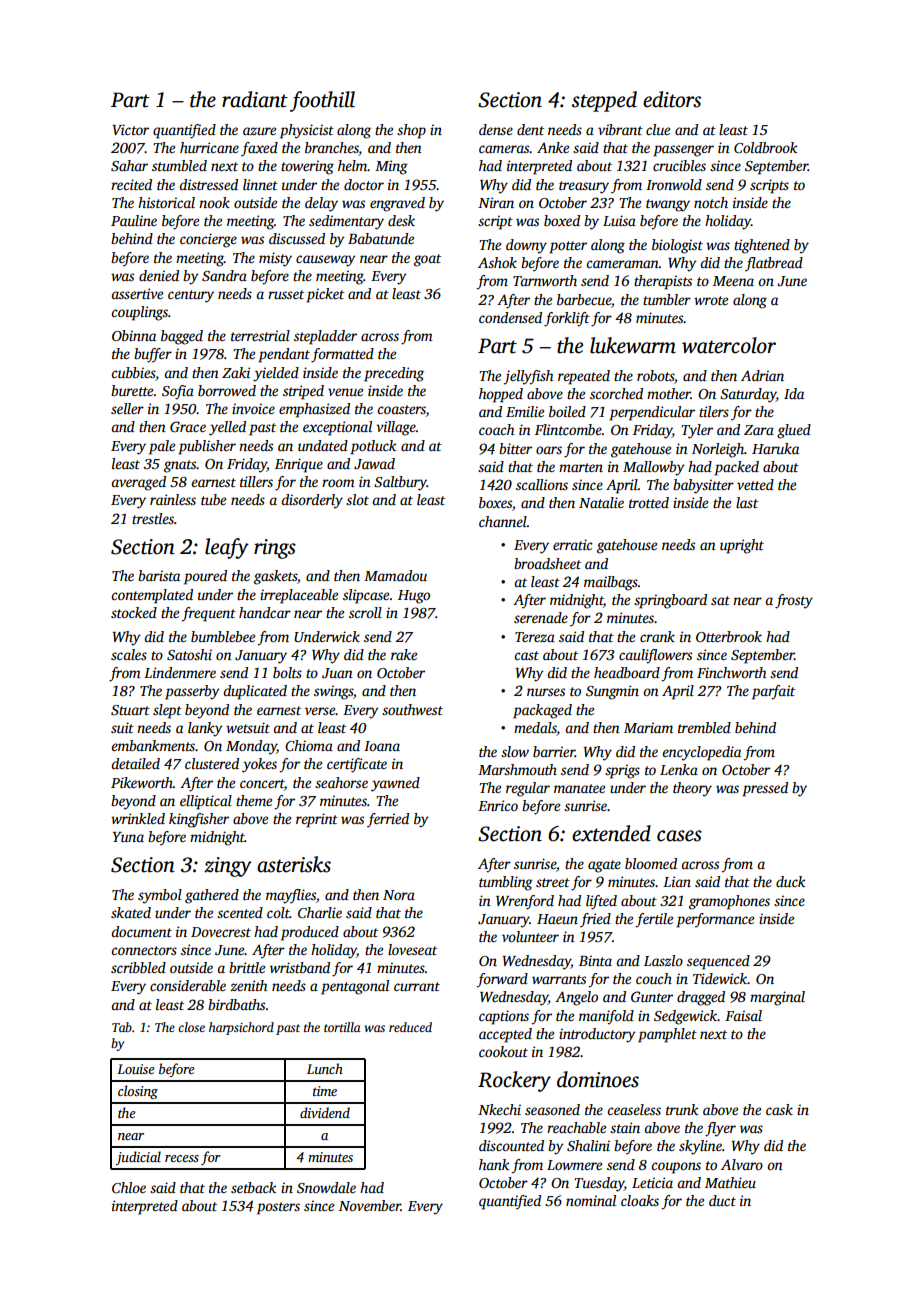  I want to click on Lenka, so click(679, 769).
